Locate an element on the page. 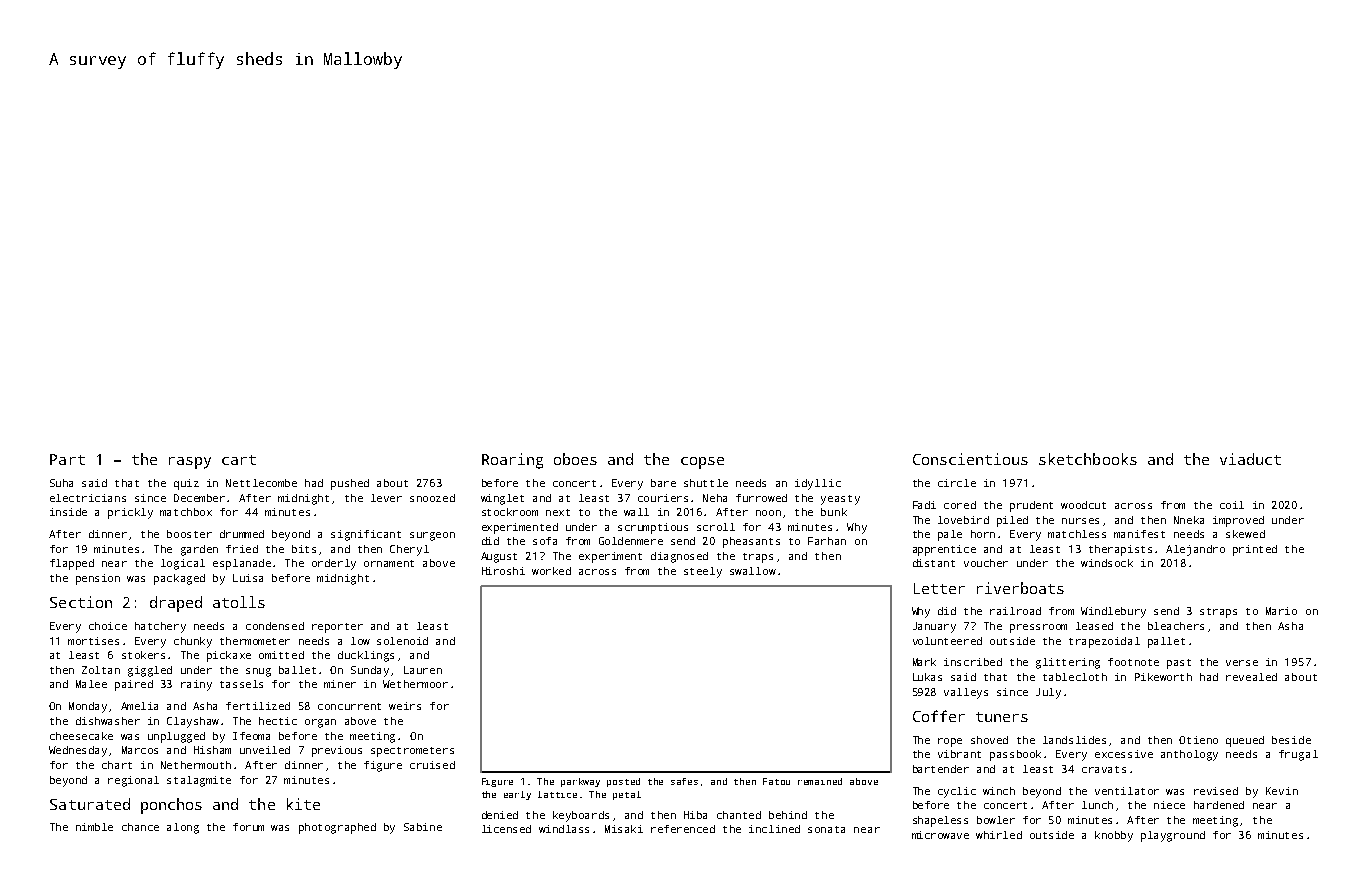 The width and height of the image is (1372, 887). inscribed is located at coordinates (973, 662).
